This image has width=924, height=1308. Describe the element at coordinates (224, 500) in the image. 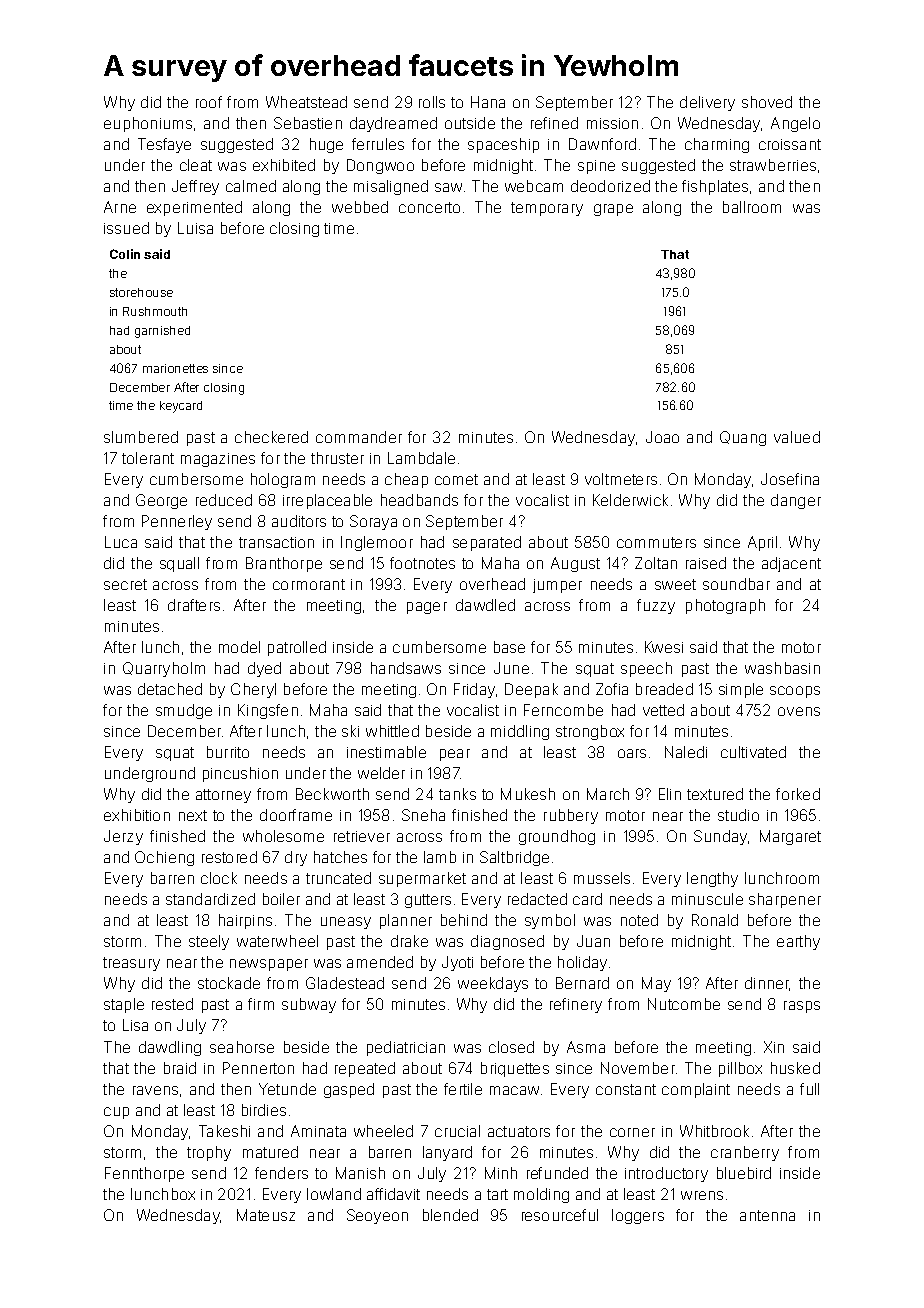

I see `reduced` at that location.
